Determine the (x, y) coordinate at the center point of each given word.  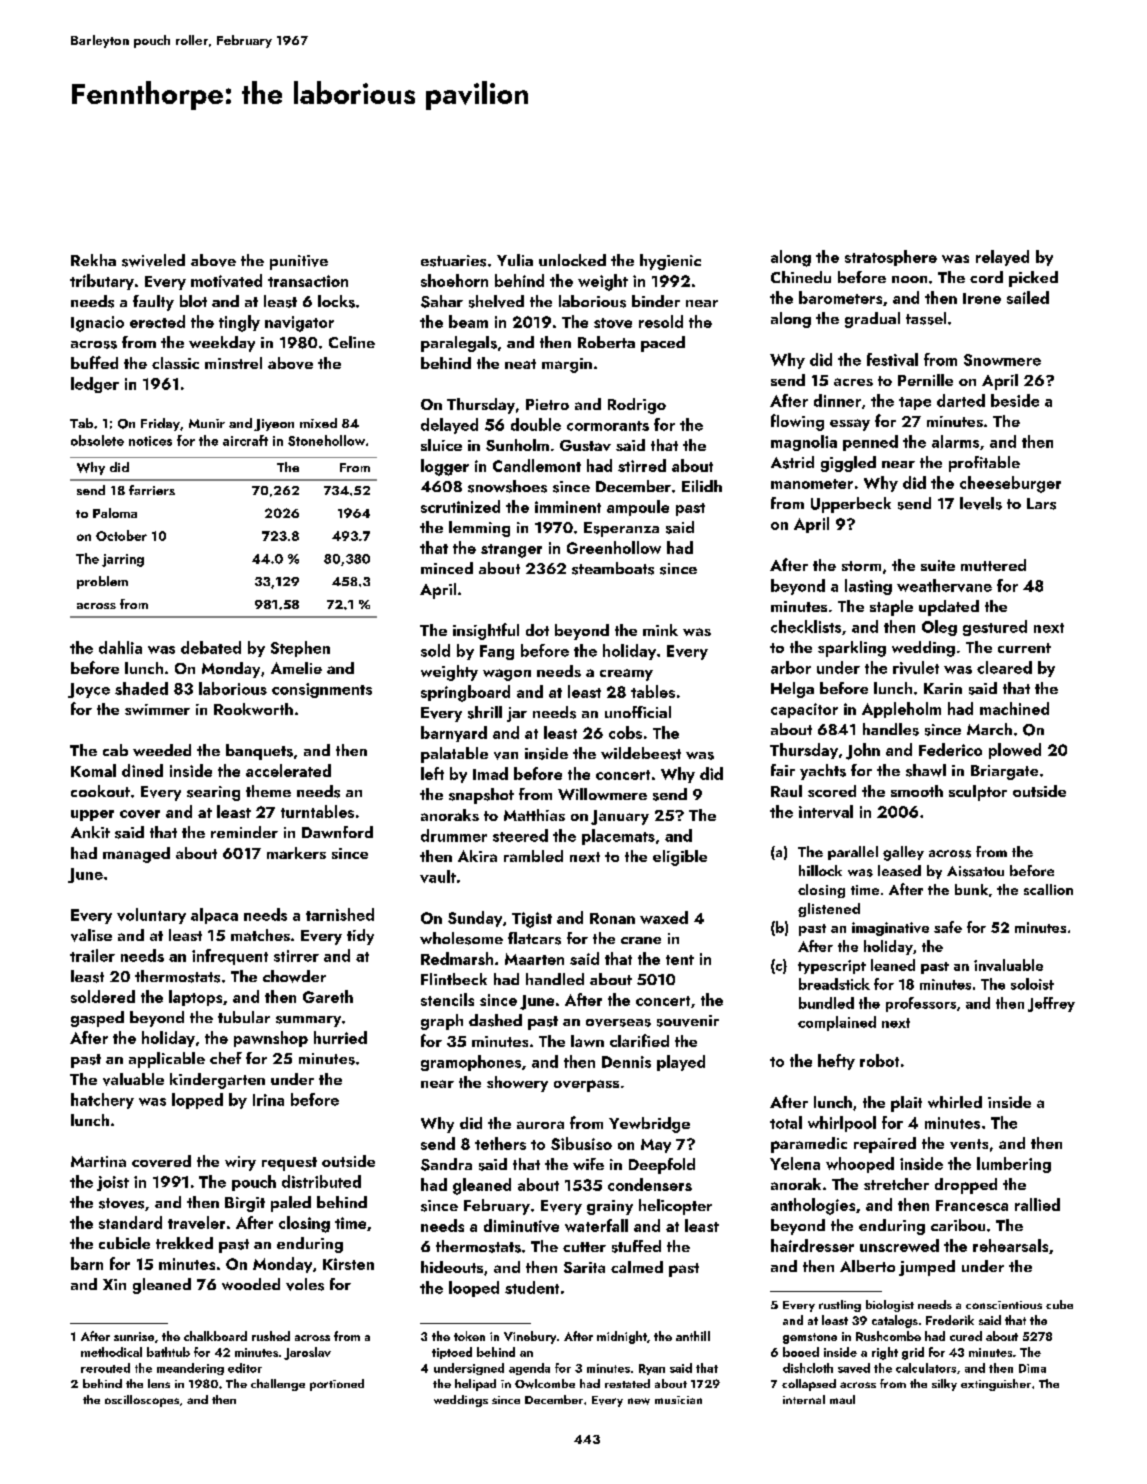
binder (656, 301)
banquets (259, 752)
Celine (352, 342)
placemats (618, 837)
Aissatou (975, 871)
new (639, 1401)
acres (853, 382)
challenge (278, 1385)
